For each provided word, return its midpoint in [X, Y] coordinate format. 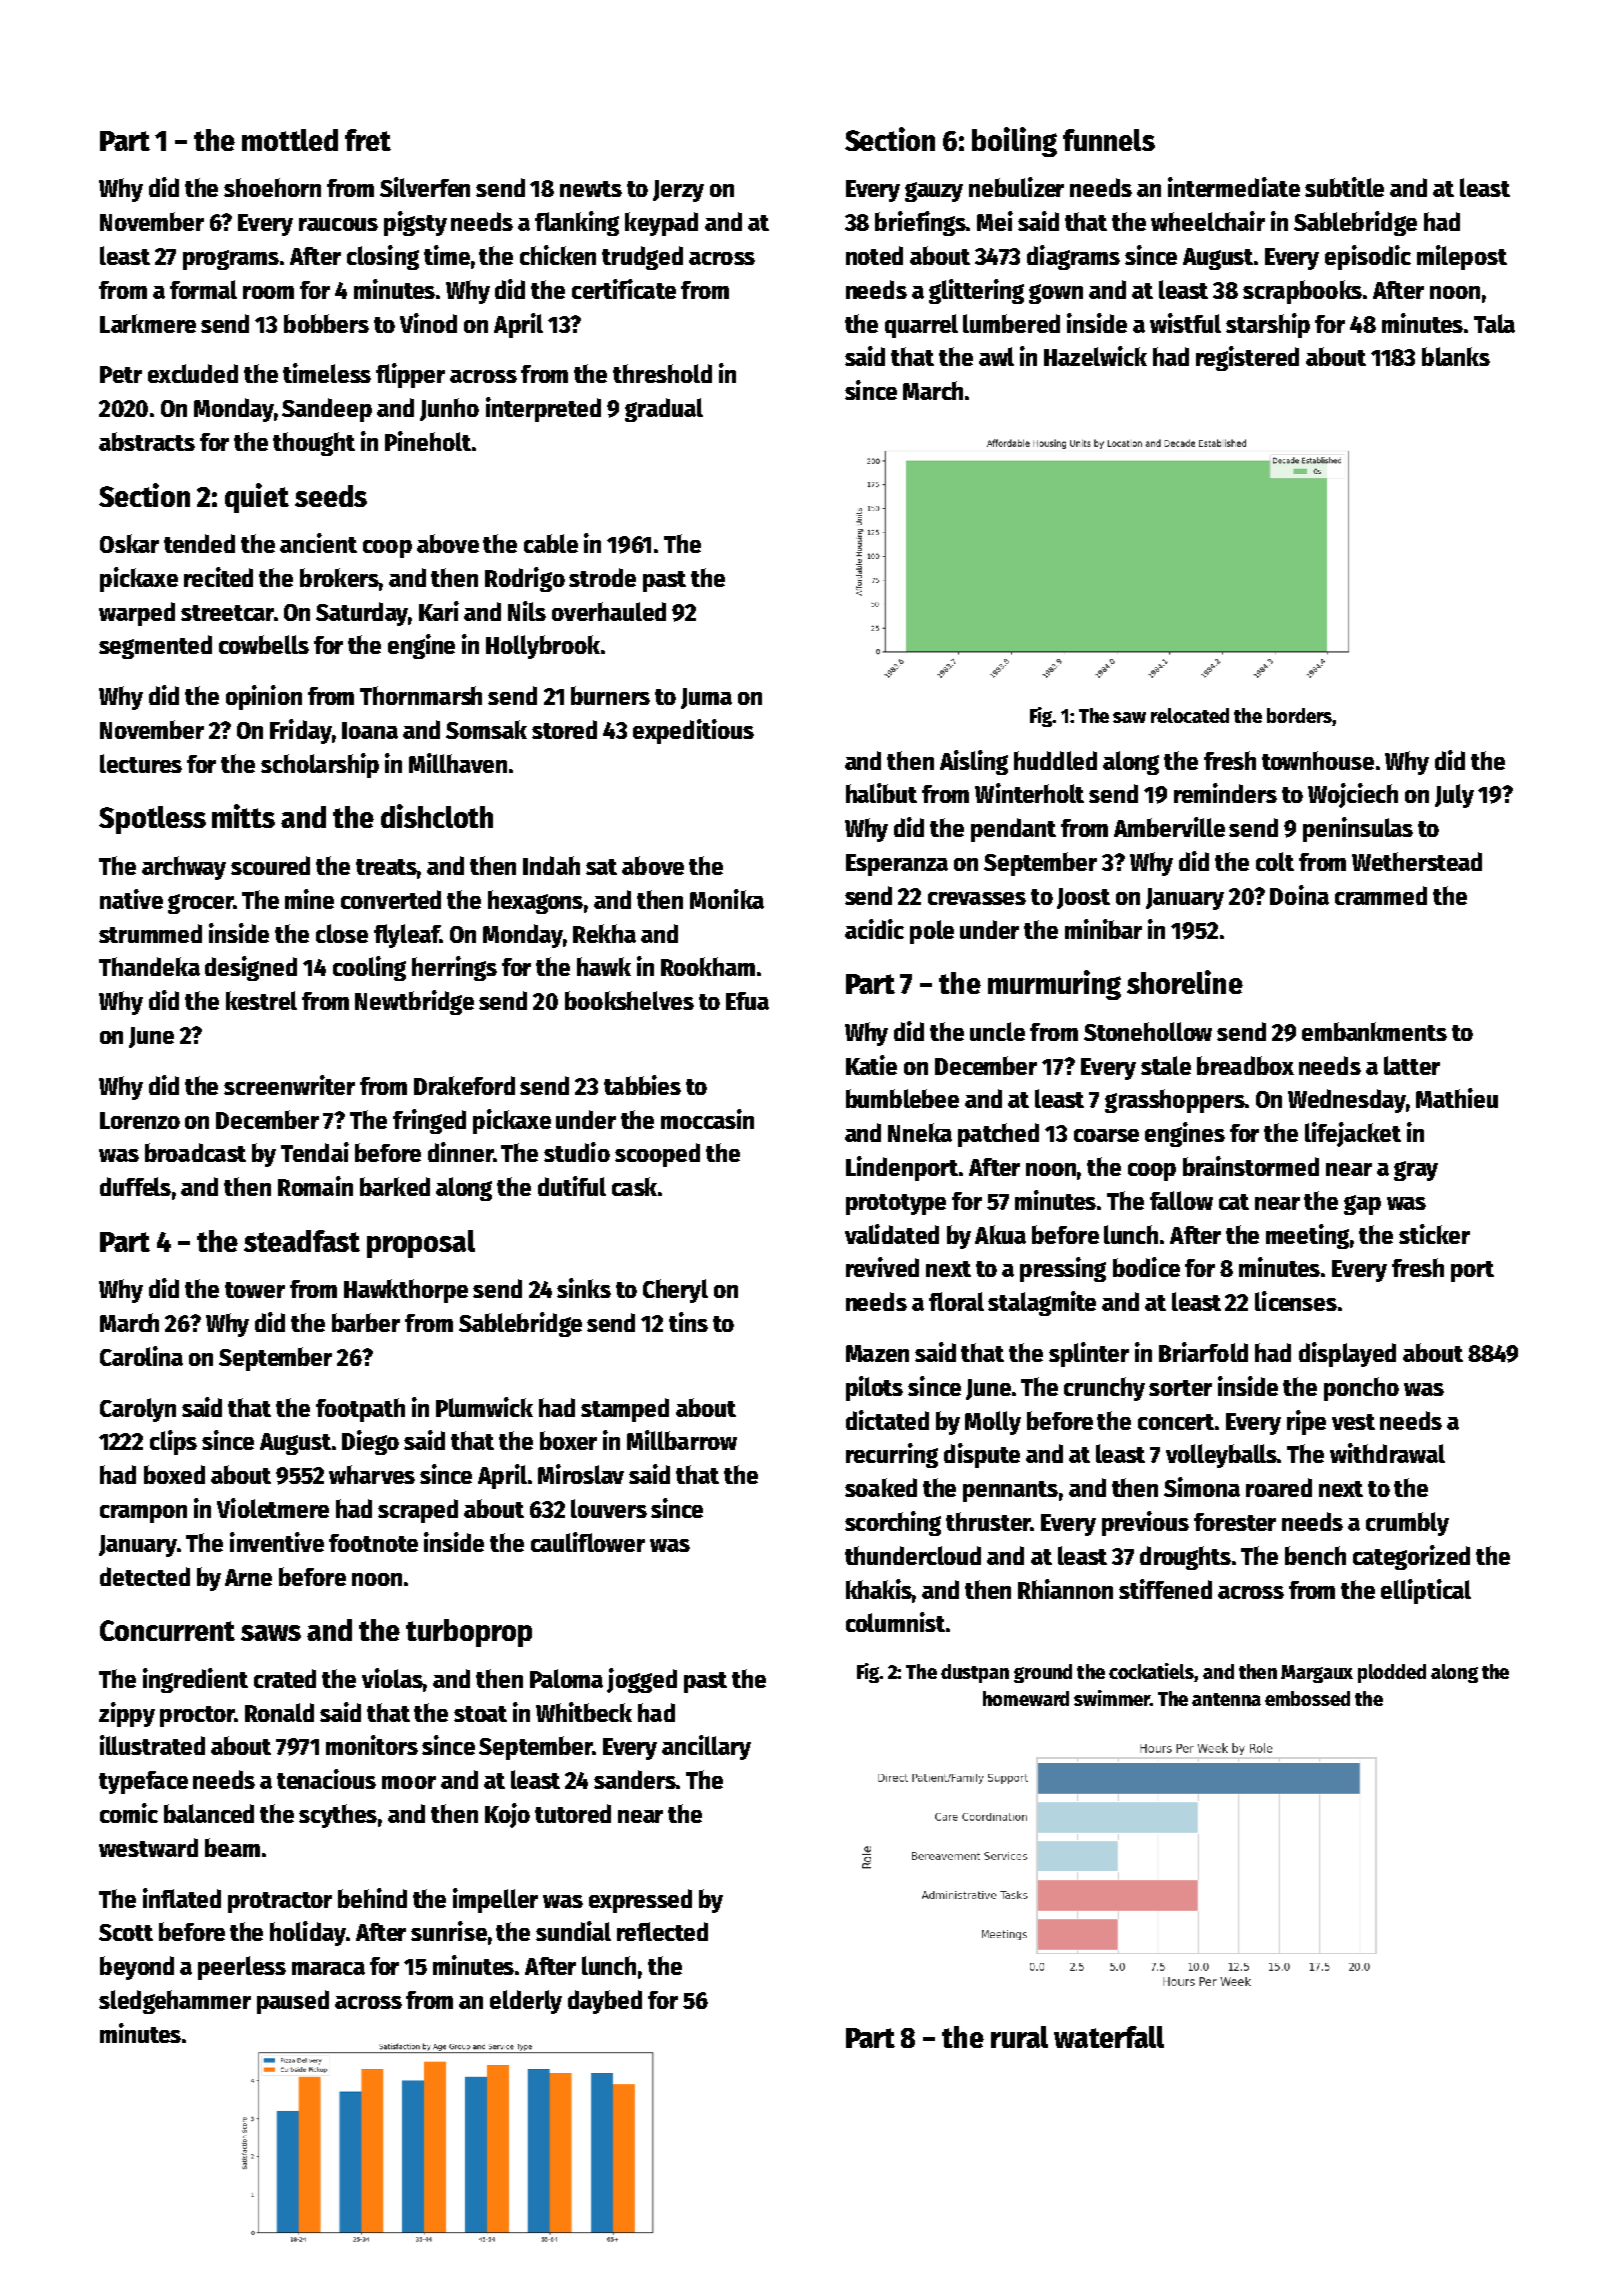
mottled [290, 140]
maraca [328, 1968]
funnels [1109, 140]
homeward [1026, 1698]
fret [368, 140]
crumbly [1407, 1524]
